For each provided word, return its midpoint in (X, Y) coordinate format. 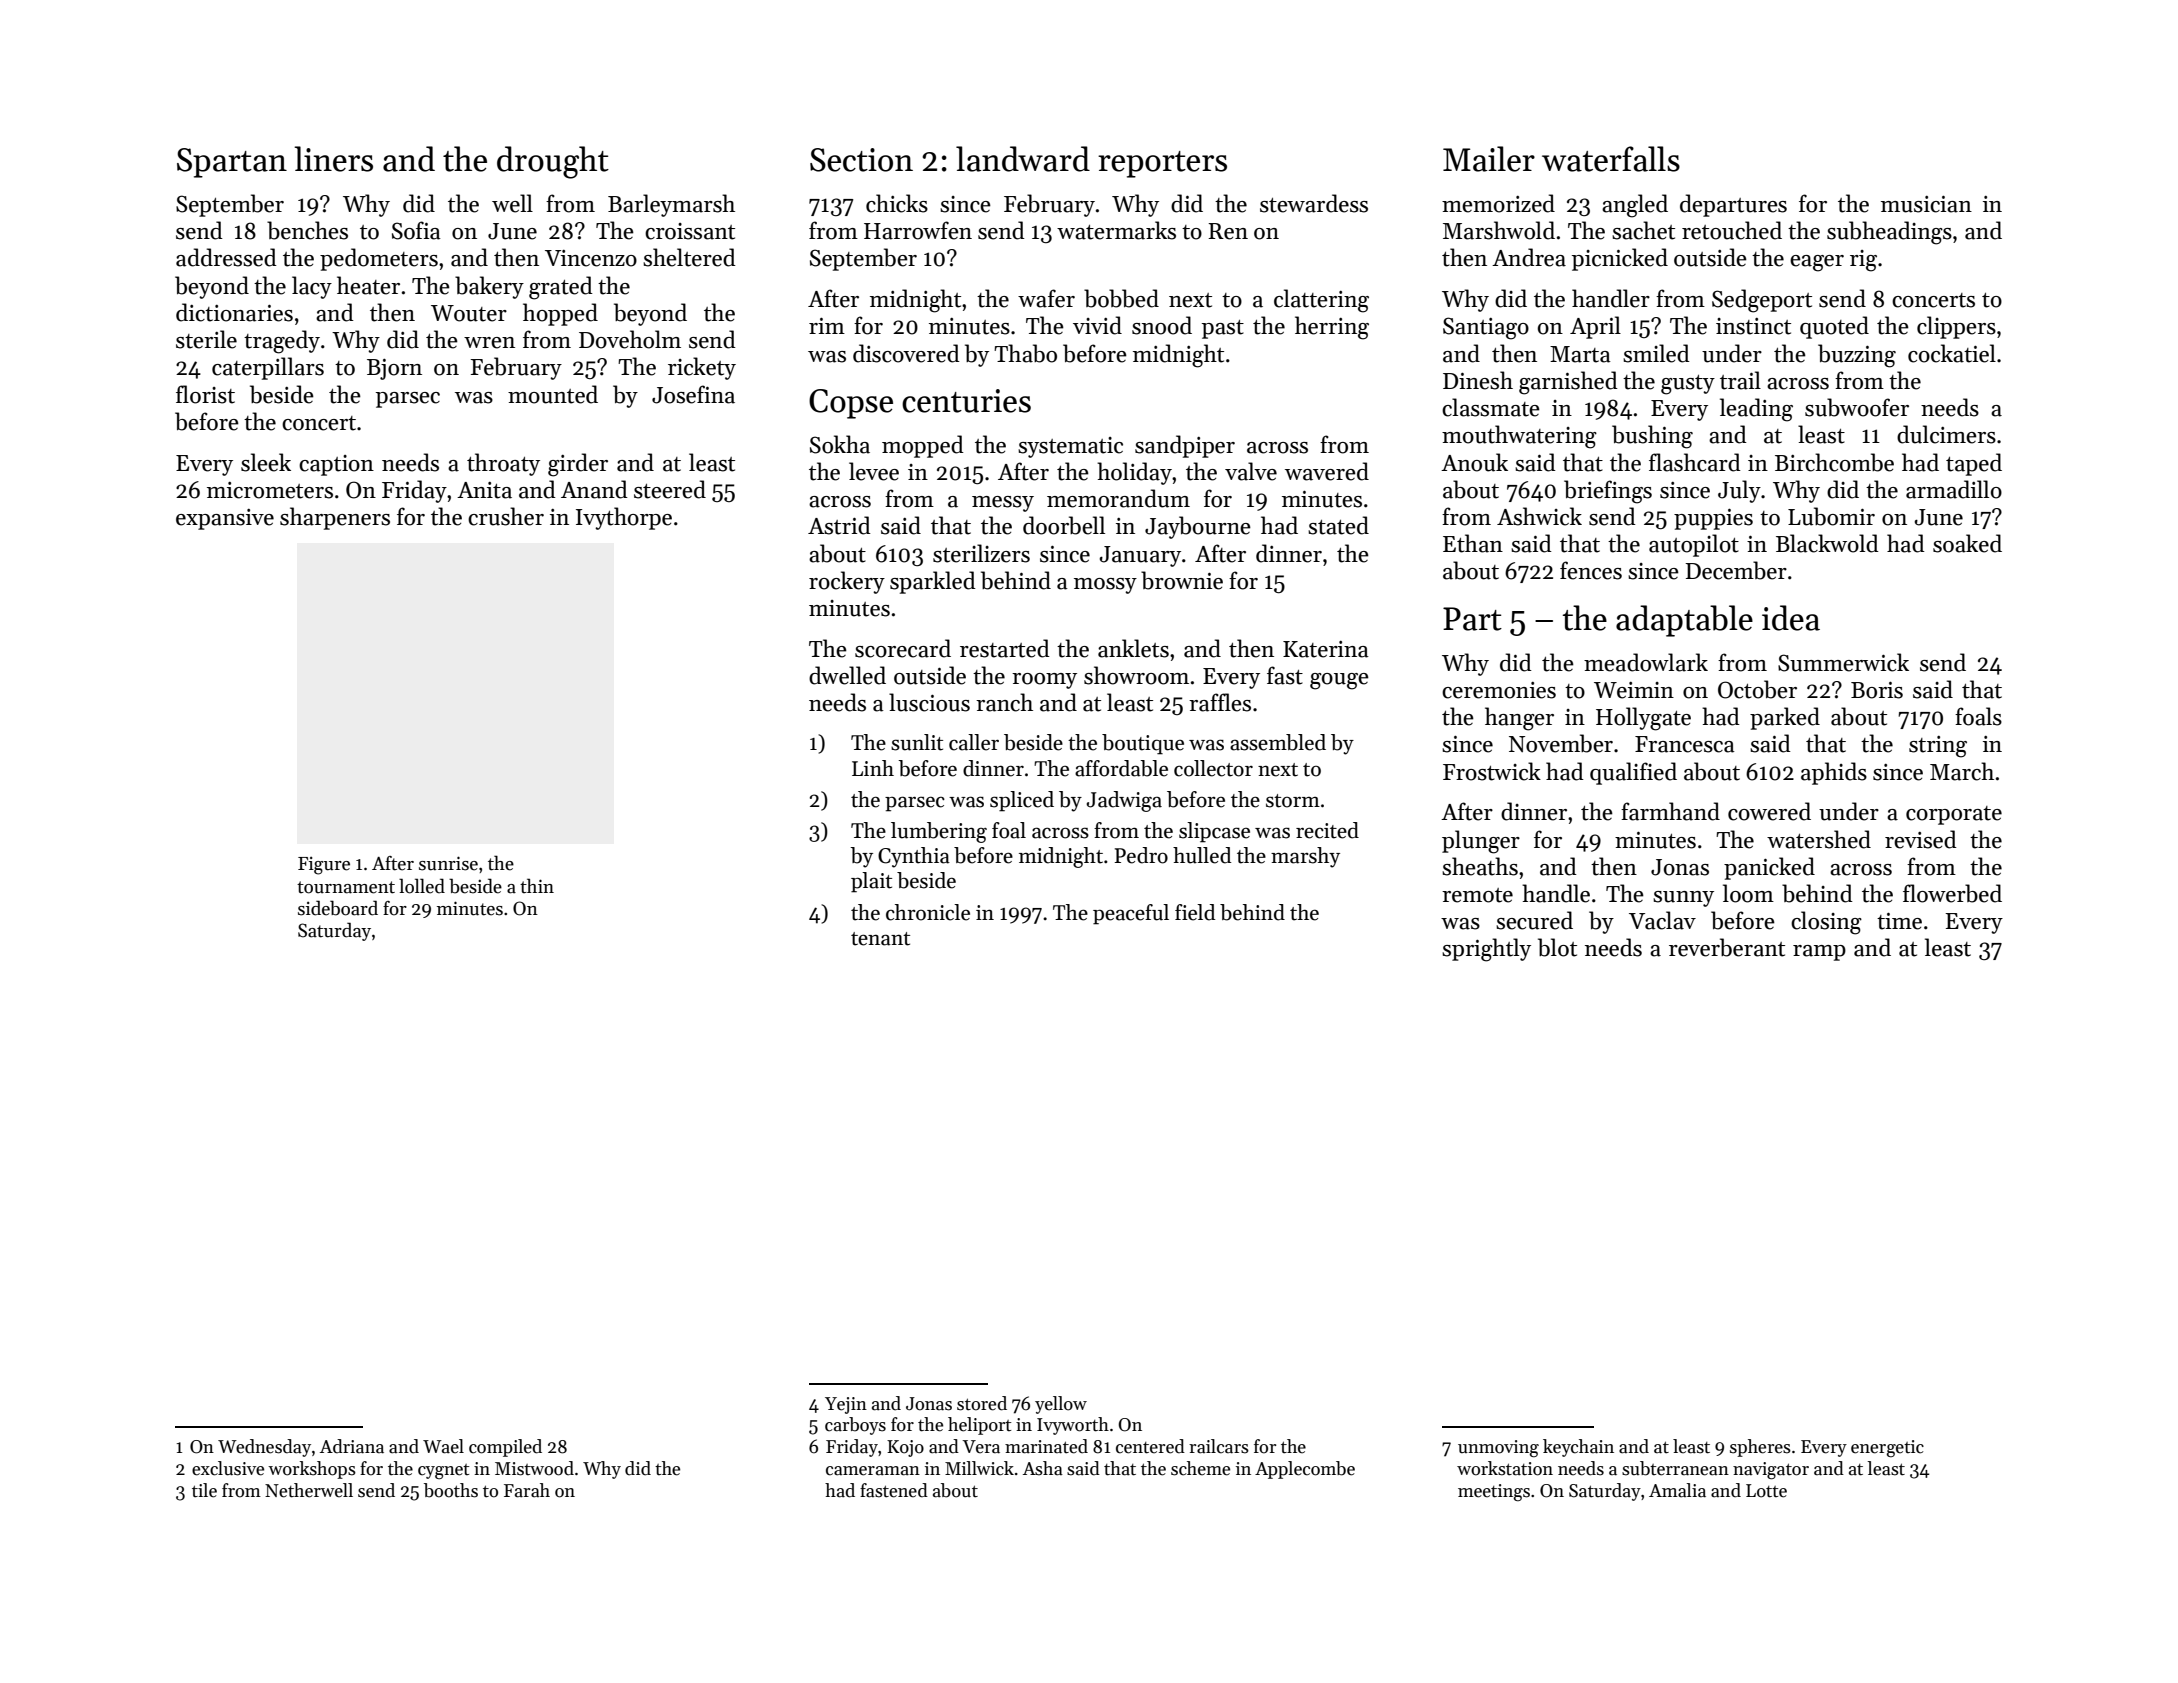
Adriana (352, 1446)
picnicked (1620, 259)
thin (537, 885)
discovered (906, 353)
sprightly (1486, 950)
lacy (312, 287)
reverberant (1727, 947)
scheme (1200, 1468)
